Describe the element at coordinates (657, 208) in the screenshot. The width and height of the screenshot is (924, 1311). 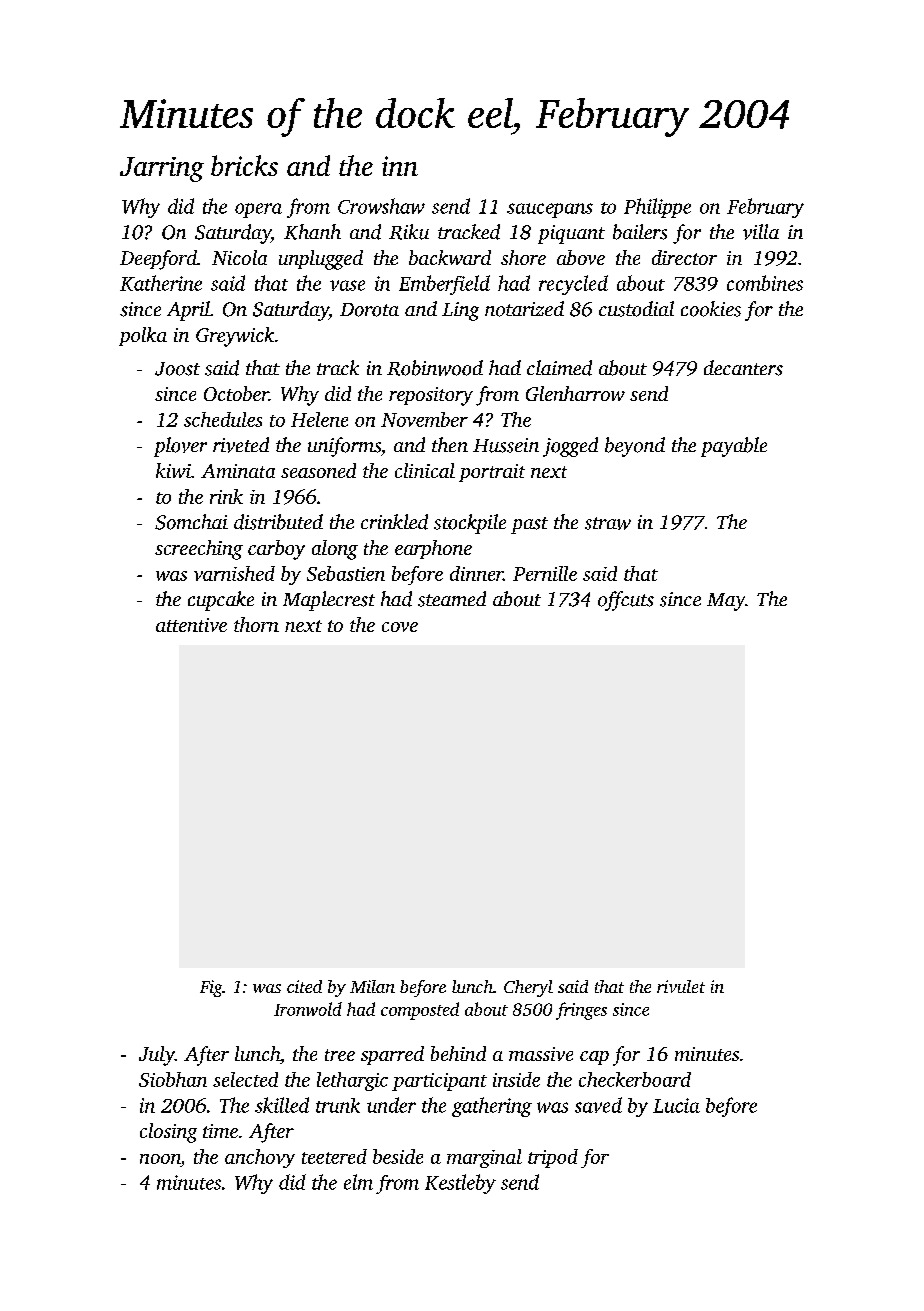
I see `Philippe` at that location.
